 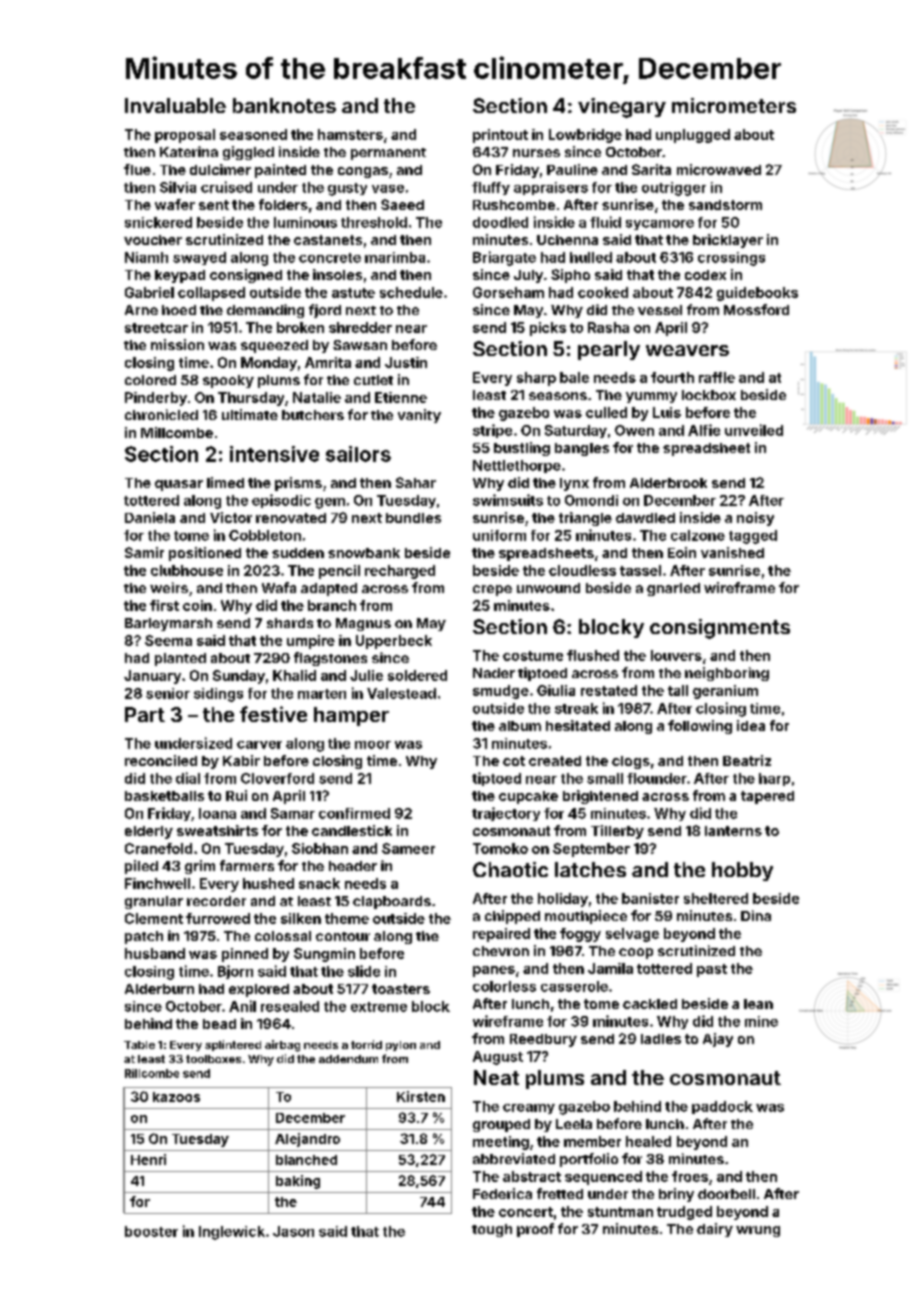 I want to click on cot, so click(x=514, y=761).
